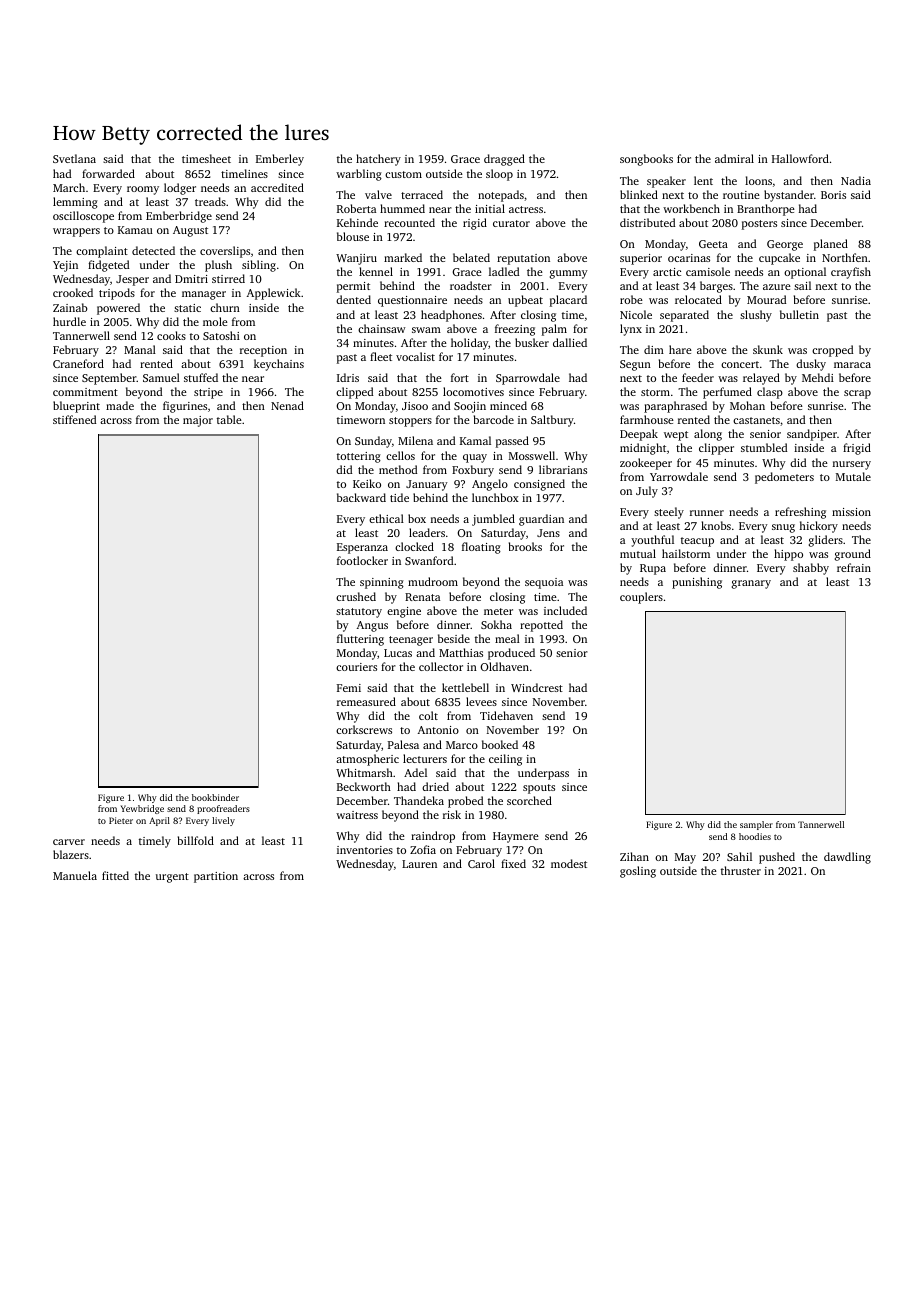 The image size is (924, 1308). I want to click on couplers, so click(641, 598).
